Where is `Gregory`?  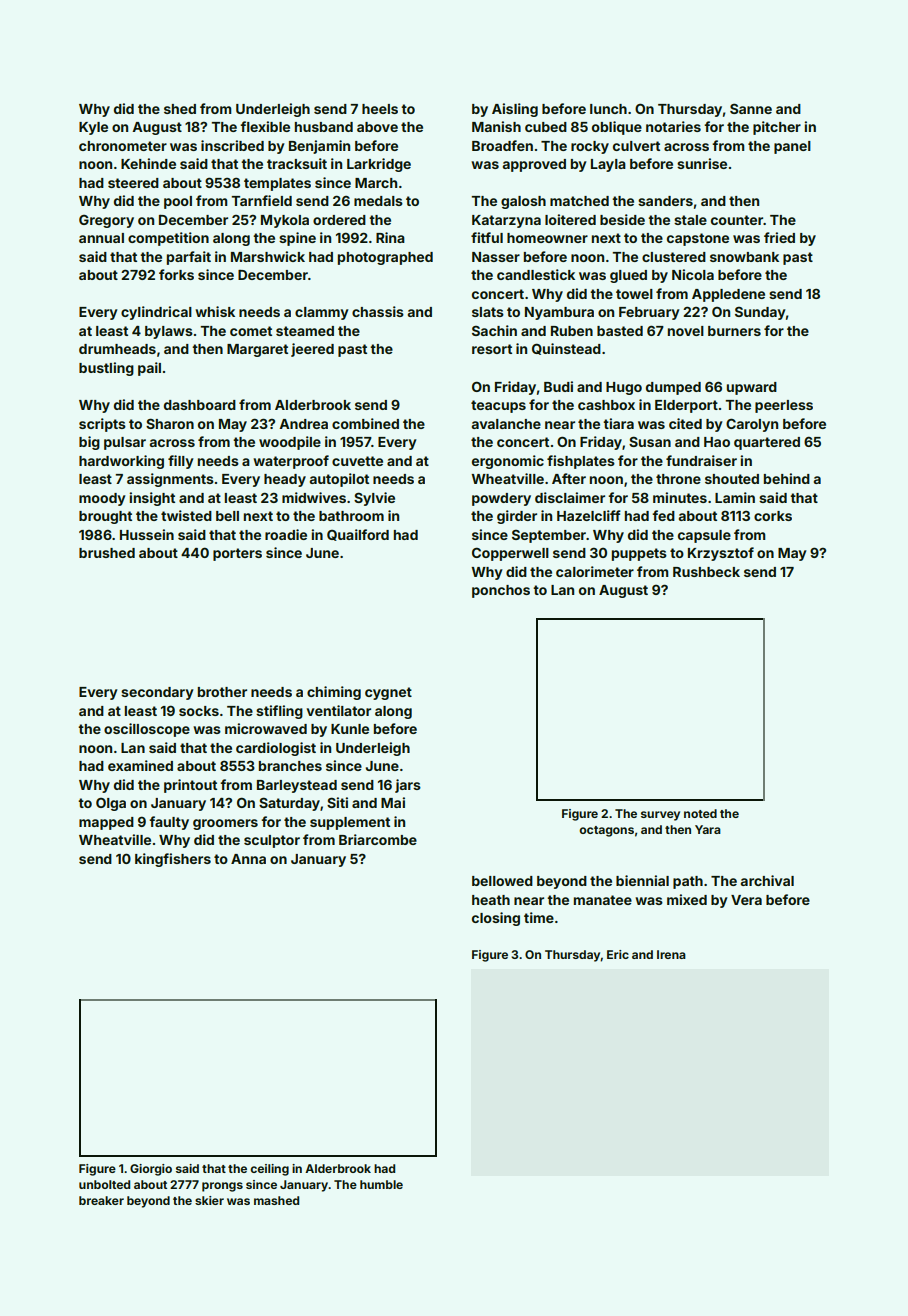
Gregory is located at coordinates (106, 221).
